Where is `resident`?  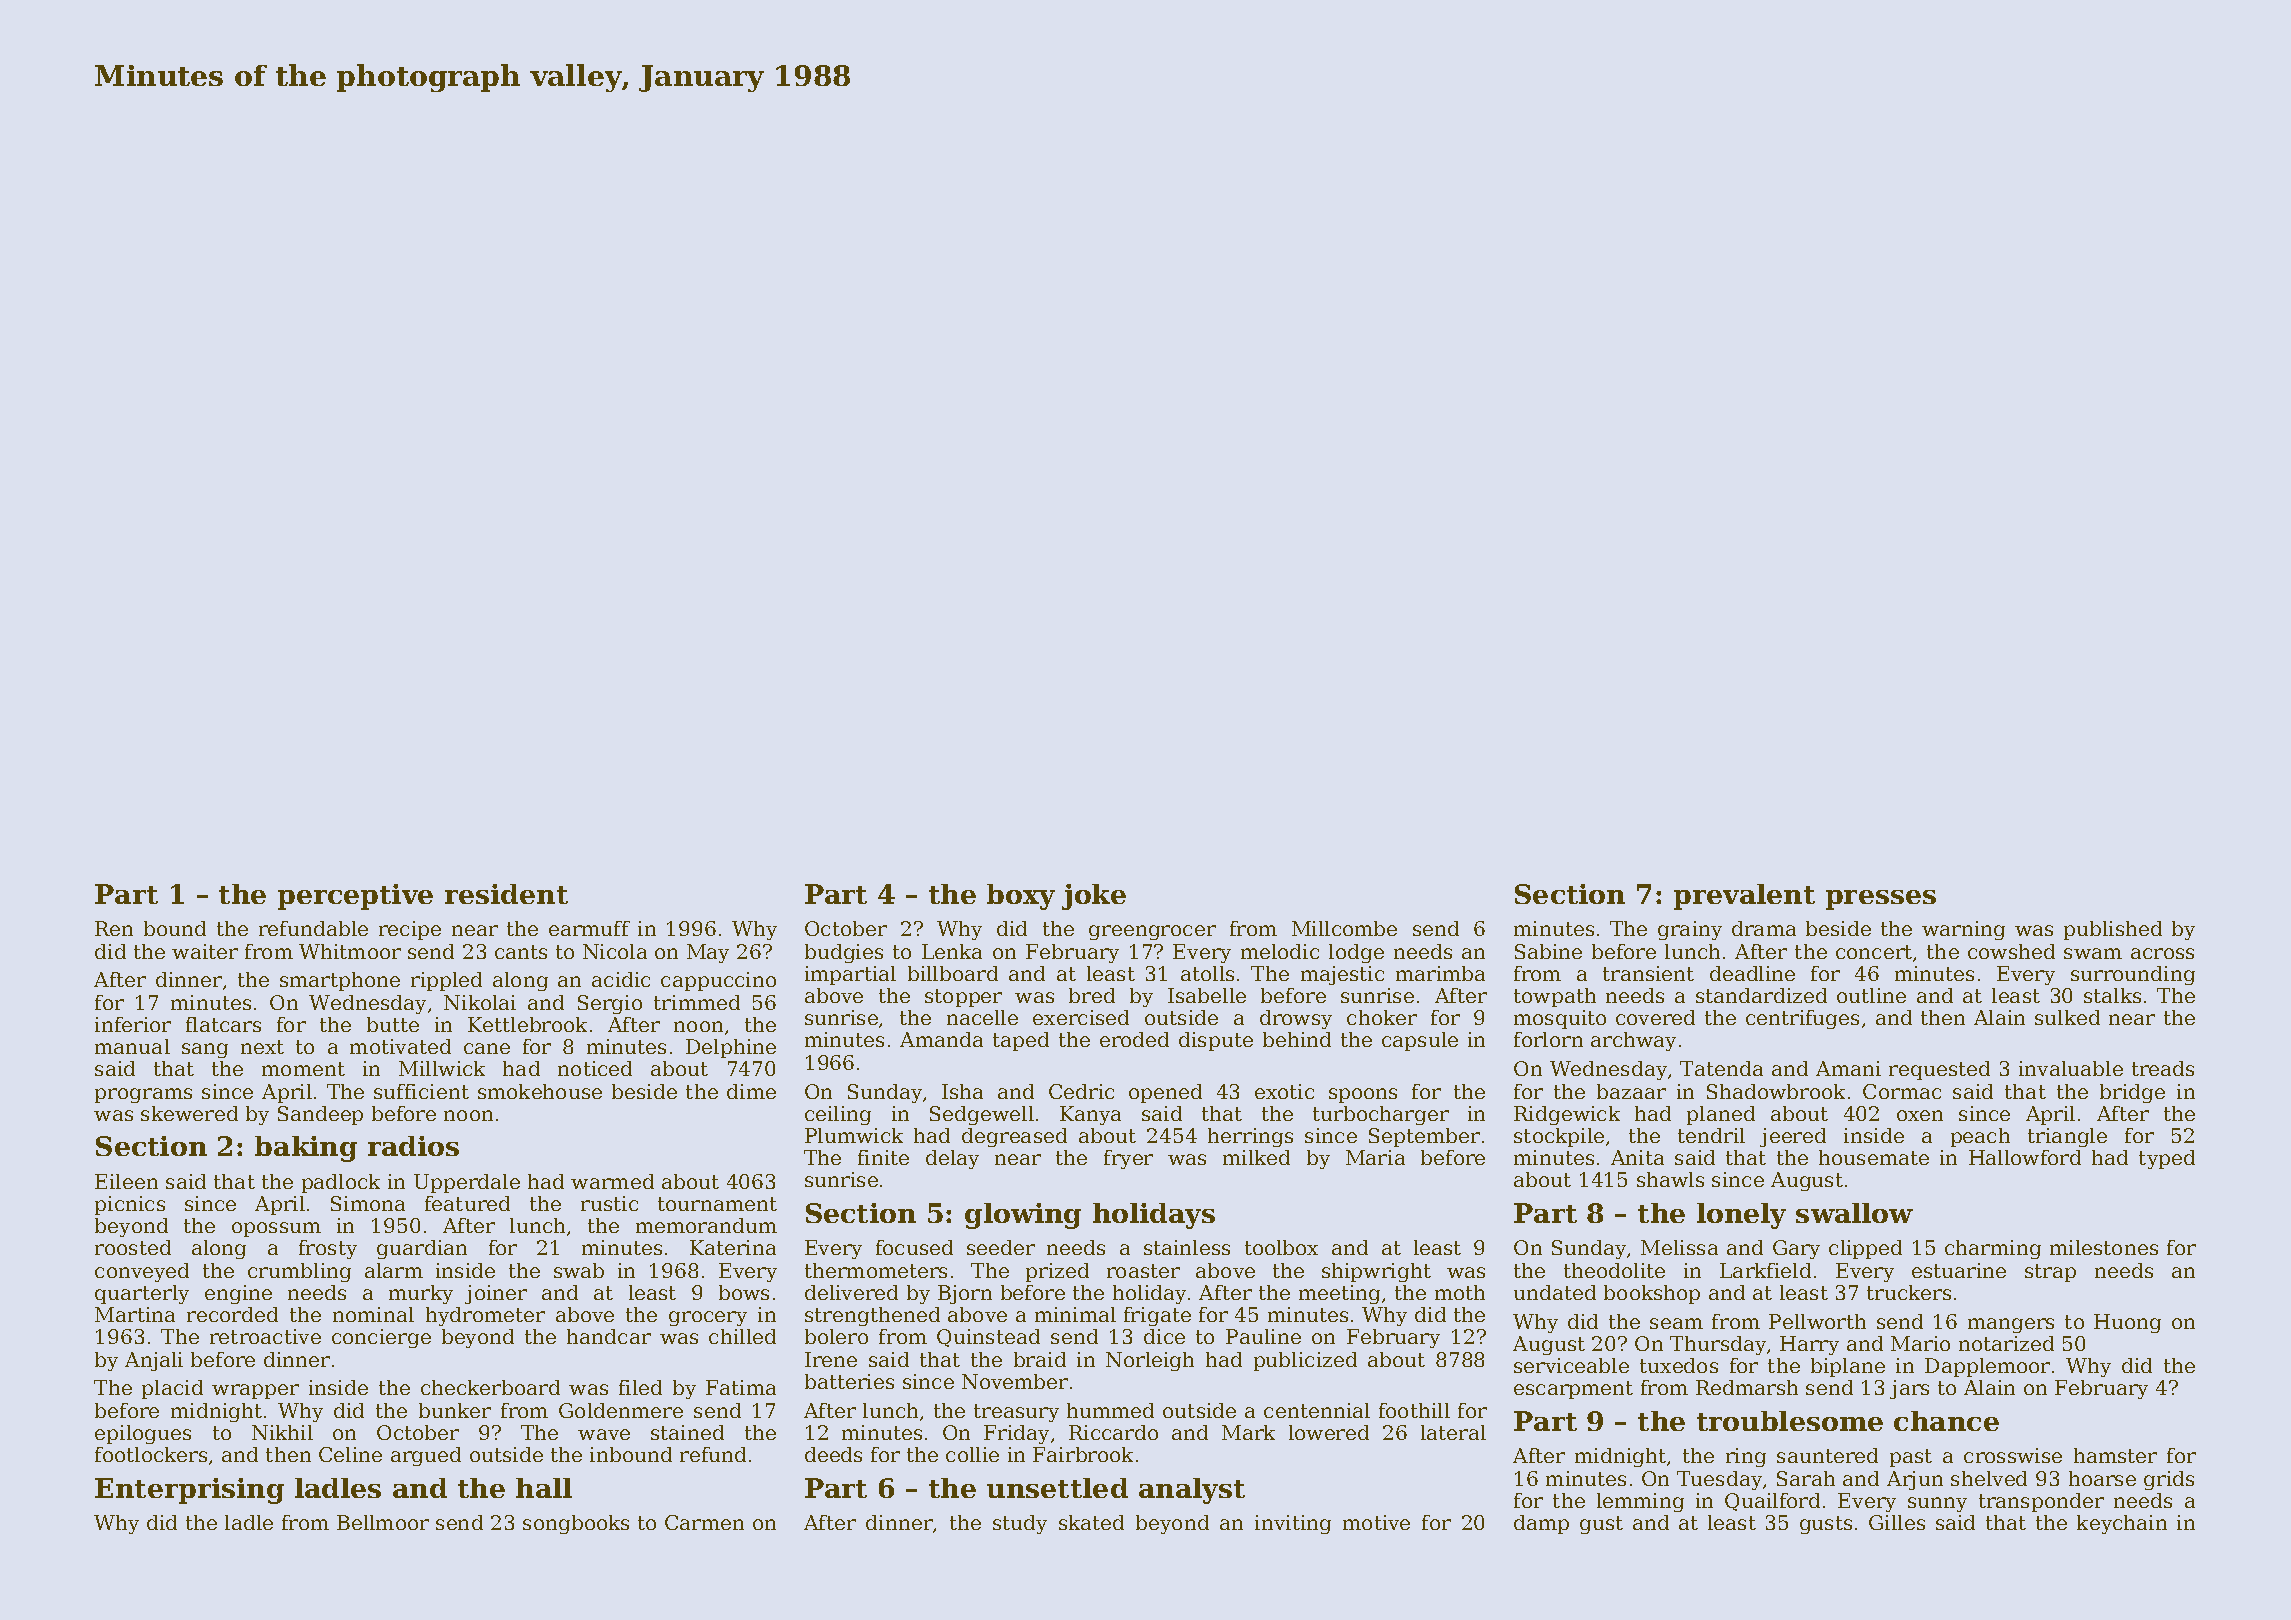 resident is located at coordinates (506, 894).
